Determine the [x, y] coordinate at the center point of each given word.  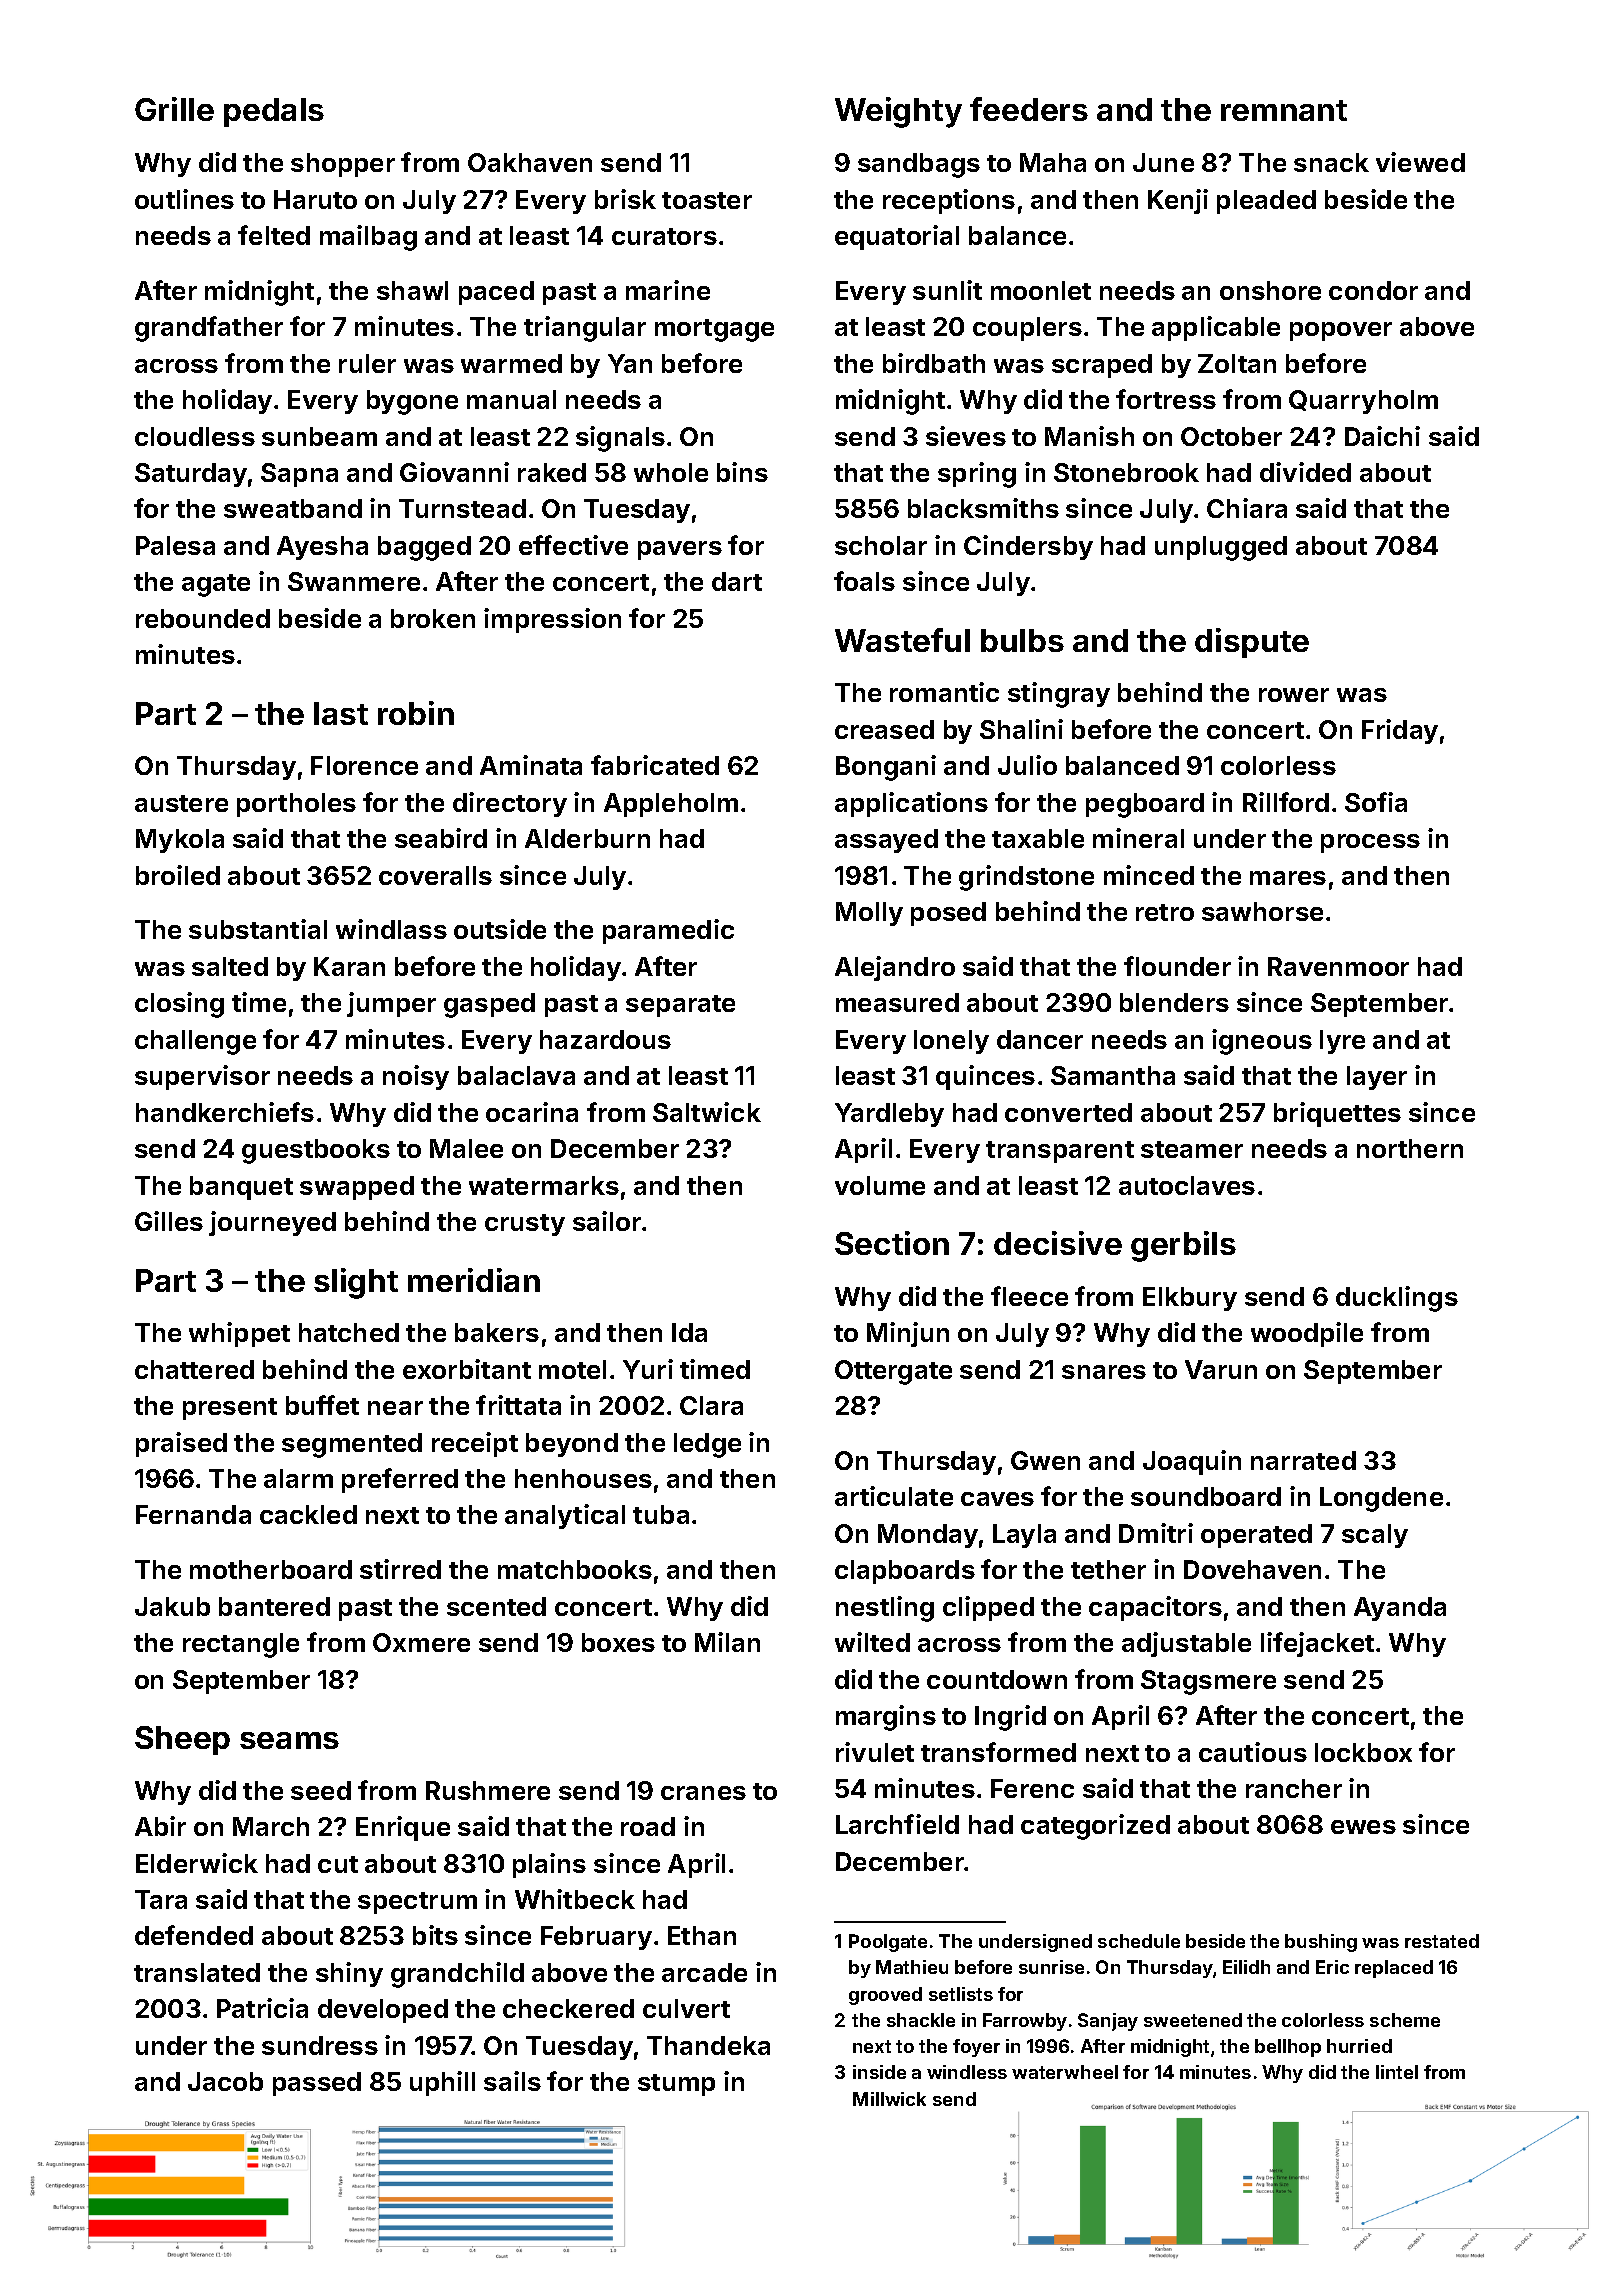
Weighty [898, 112]
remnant [1284, 110]
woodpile [1307, 1334]
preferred [400, 1480]
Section [892, 1243]
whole [671, 472]
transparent [1060, 1152]
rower [1294, 695]
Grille [174, 109]
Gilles [169, 1221]
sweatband [293, 508]
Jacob [225, 2081]
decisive [1058, 1243]
